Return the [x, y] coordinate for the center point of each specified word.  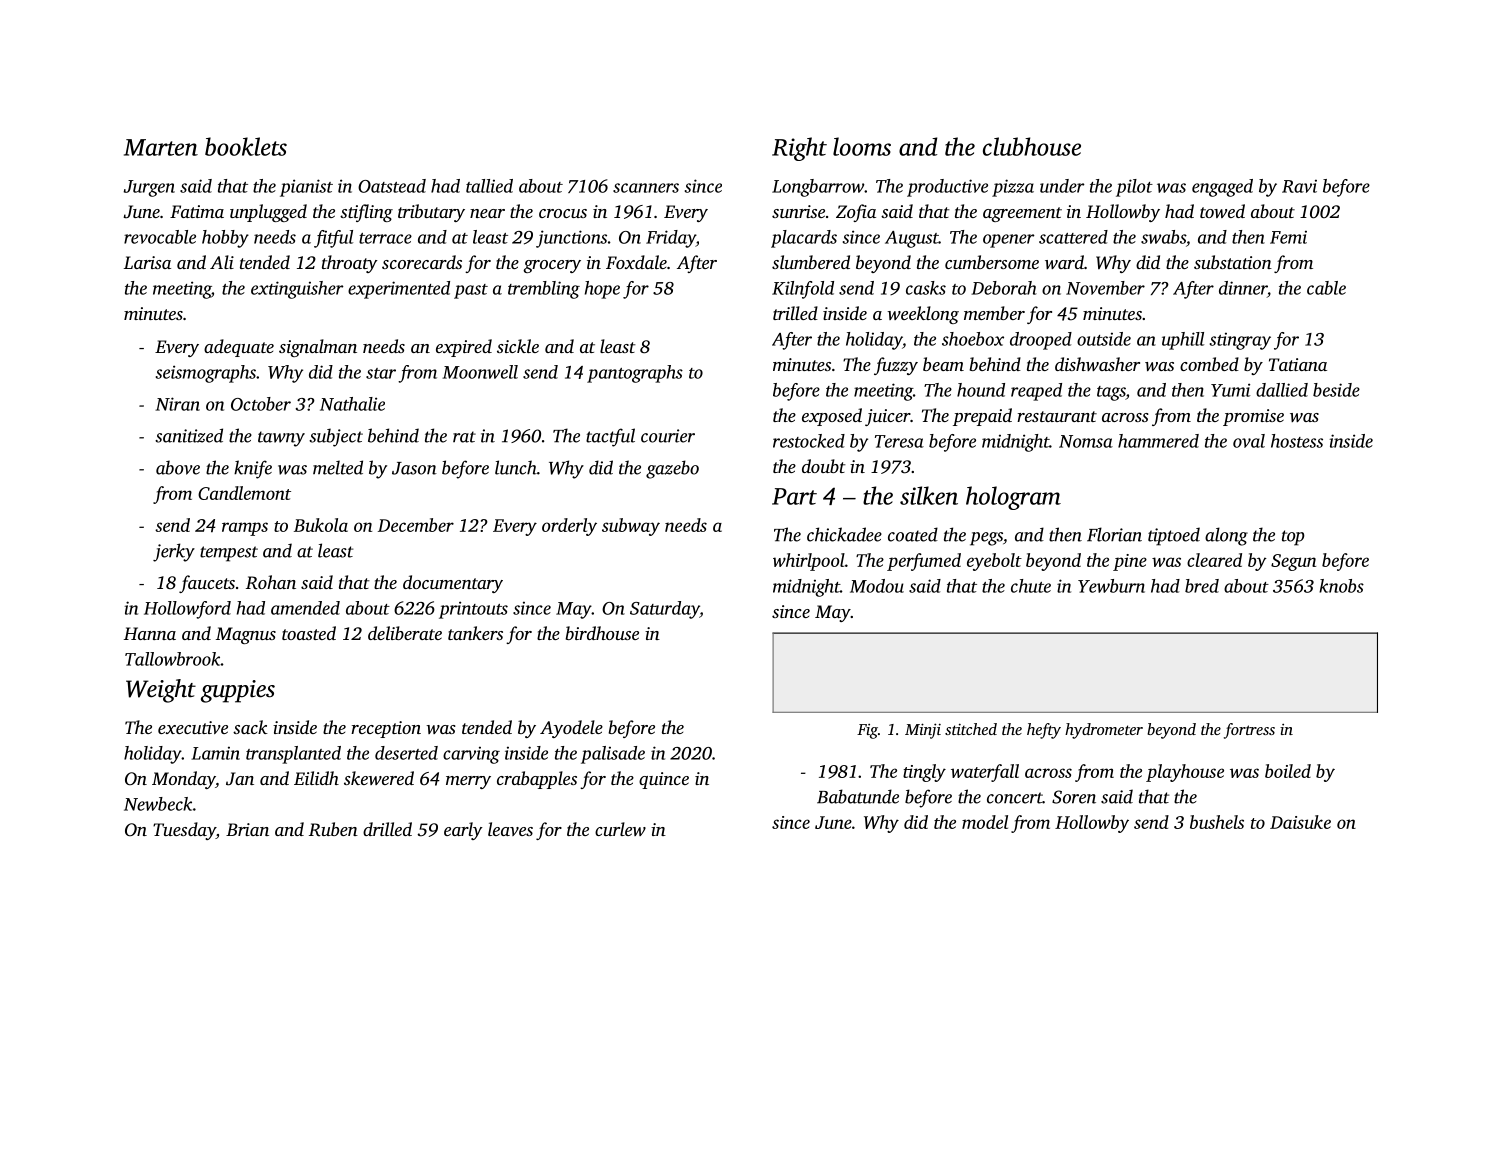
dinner [1243, 288]
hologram [1013, 498]
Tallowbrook [173, 659]
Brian [247, 829]
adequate [239, 348]
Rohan [271, 582]
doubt [824, 466]
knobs [1341, 586]
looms [862, 146]
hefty [1044, 731]
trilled [795, 313]
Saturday [665, 610]
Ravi [1299, 186]
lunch [516, 467]
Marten [161, 147]
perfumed [924, 562]
